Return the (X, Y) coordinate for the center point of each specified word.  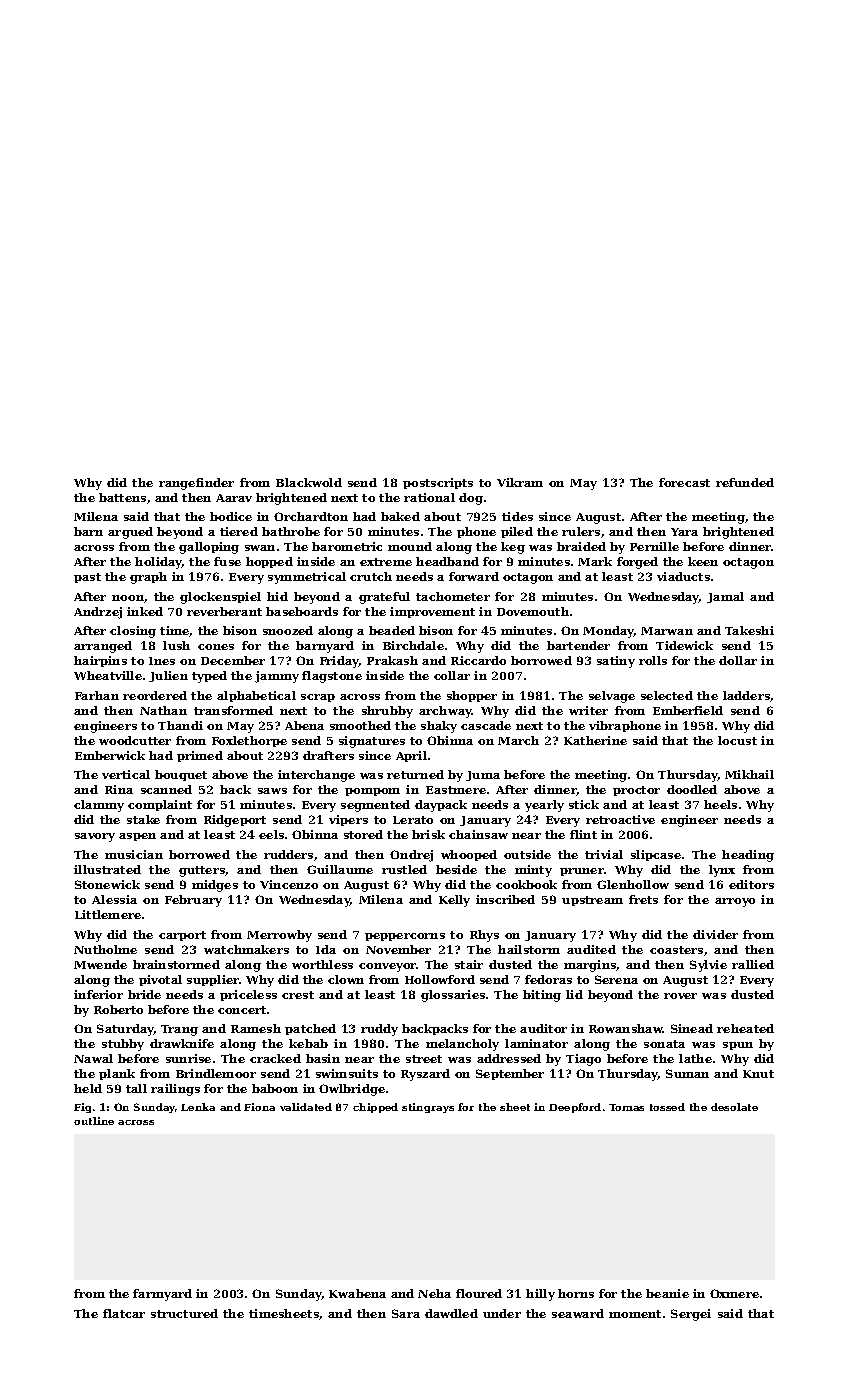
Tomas (626, 1107)
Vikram (520, 482)
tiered (239, 531)
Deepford (575, 1108)
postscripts (438, 483)
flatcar (124, 1313)
